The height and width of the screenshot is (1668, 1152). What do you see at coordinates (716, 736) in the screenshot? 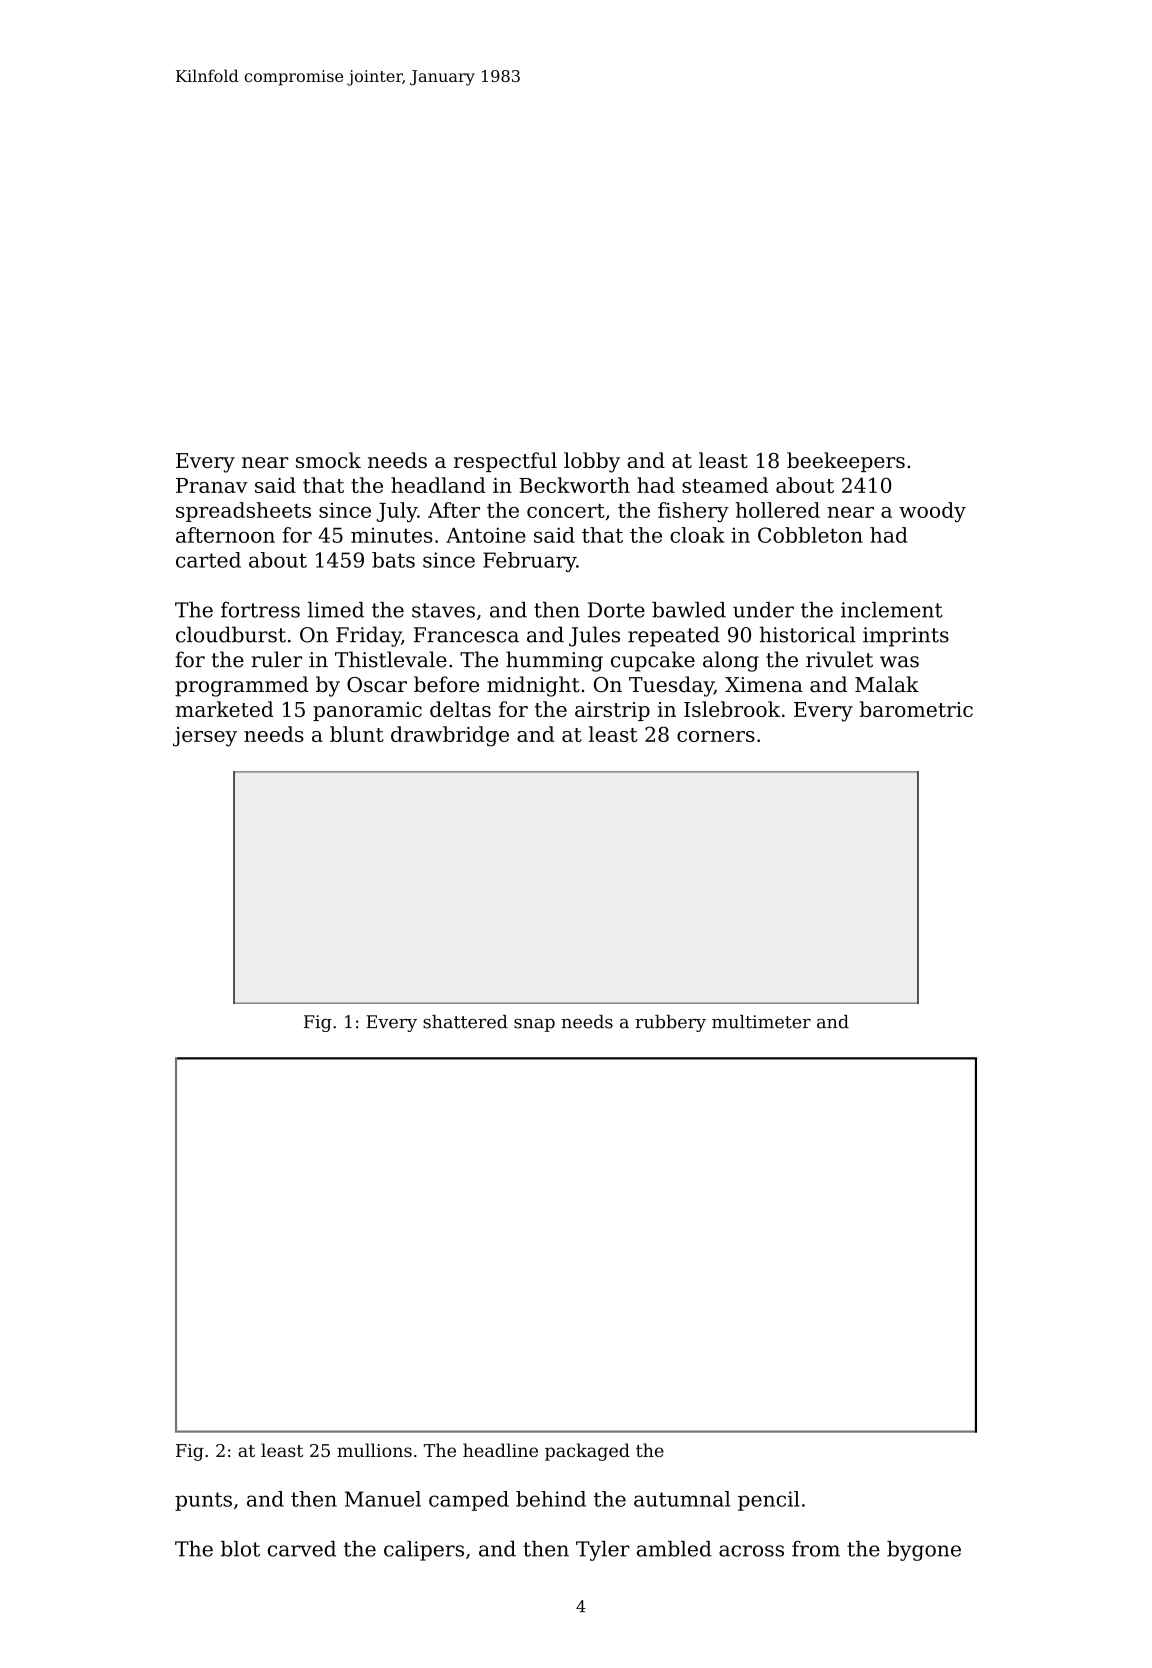
I see `corners` at bounding box center [716, 736].
